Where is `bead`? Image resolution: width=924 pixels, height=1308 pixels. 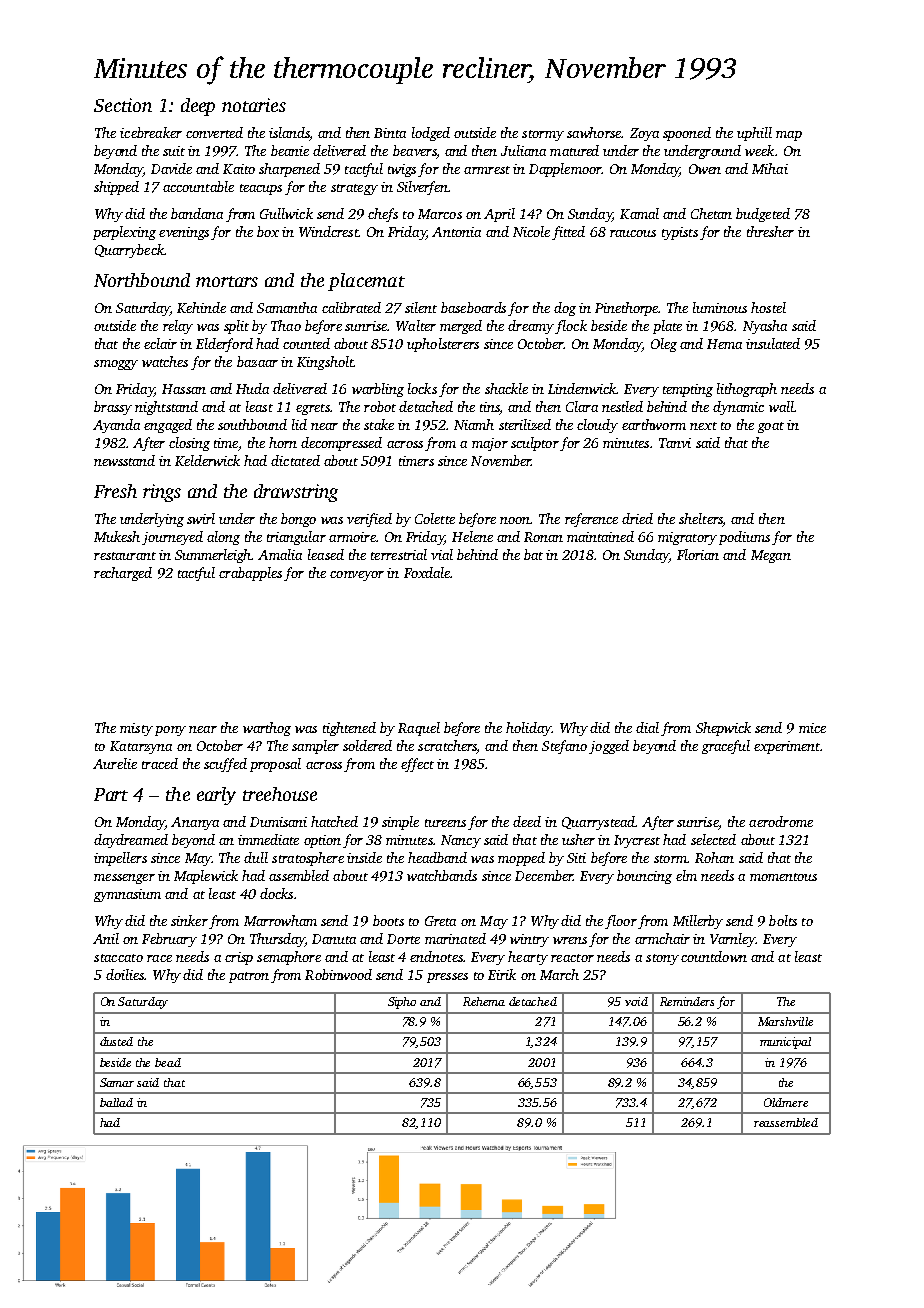 bead is located at coordinates (168, 1062).
